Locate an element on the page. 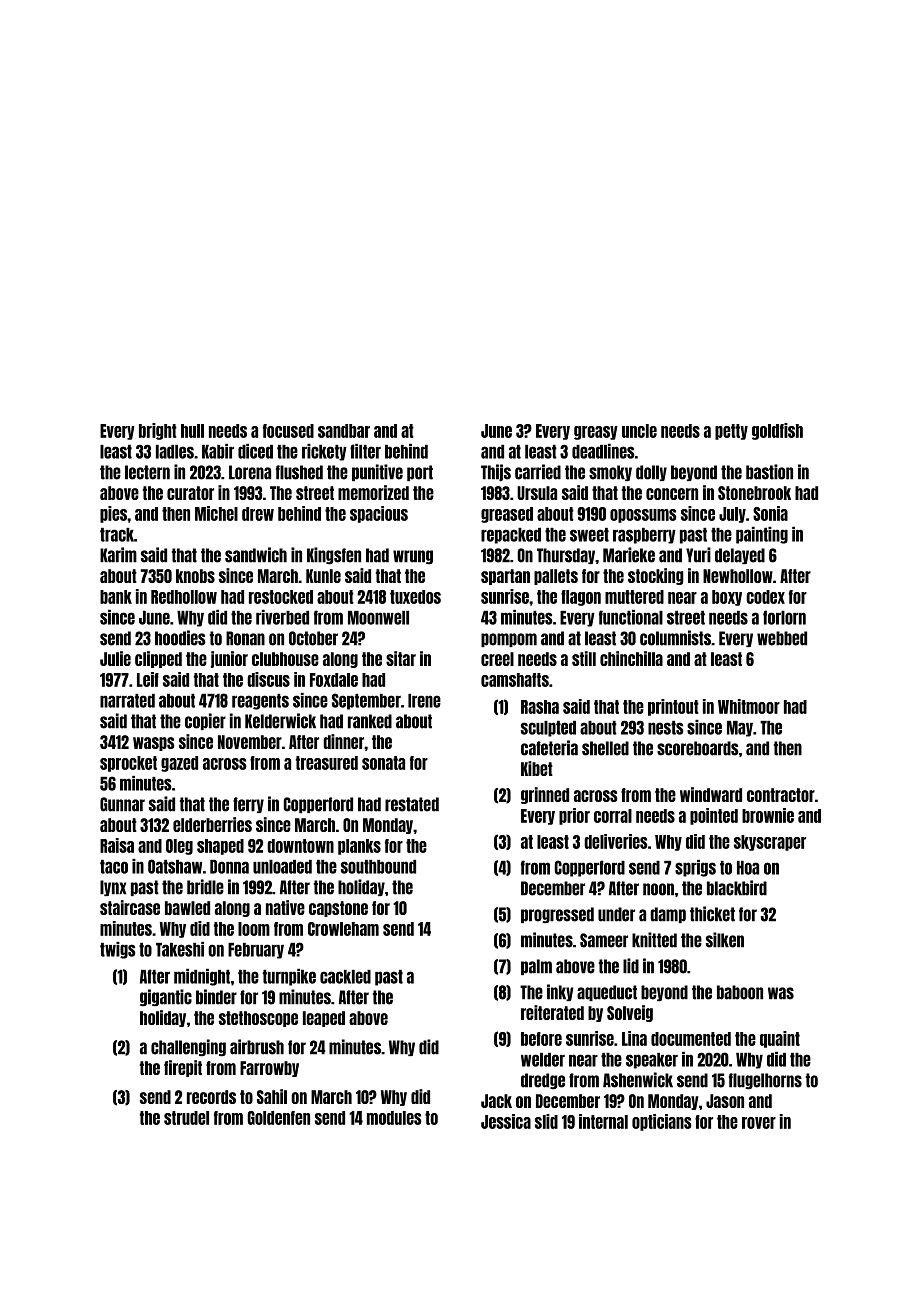 The height and width of the image is (1311, 924). sprocket is located at coordinates (128, 764).
